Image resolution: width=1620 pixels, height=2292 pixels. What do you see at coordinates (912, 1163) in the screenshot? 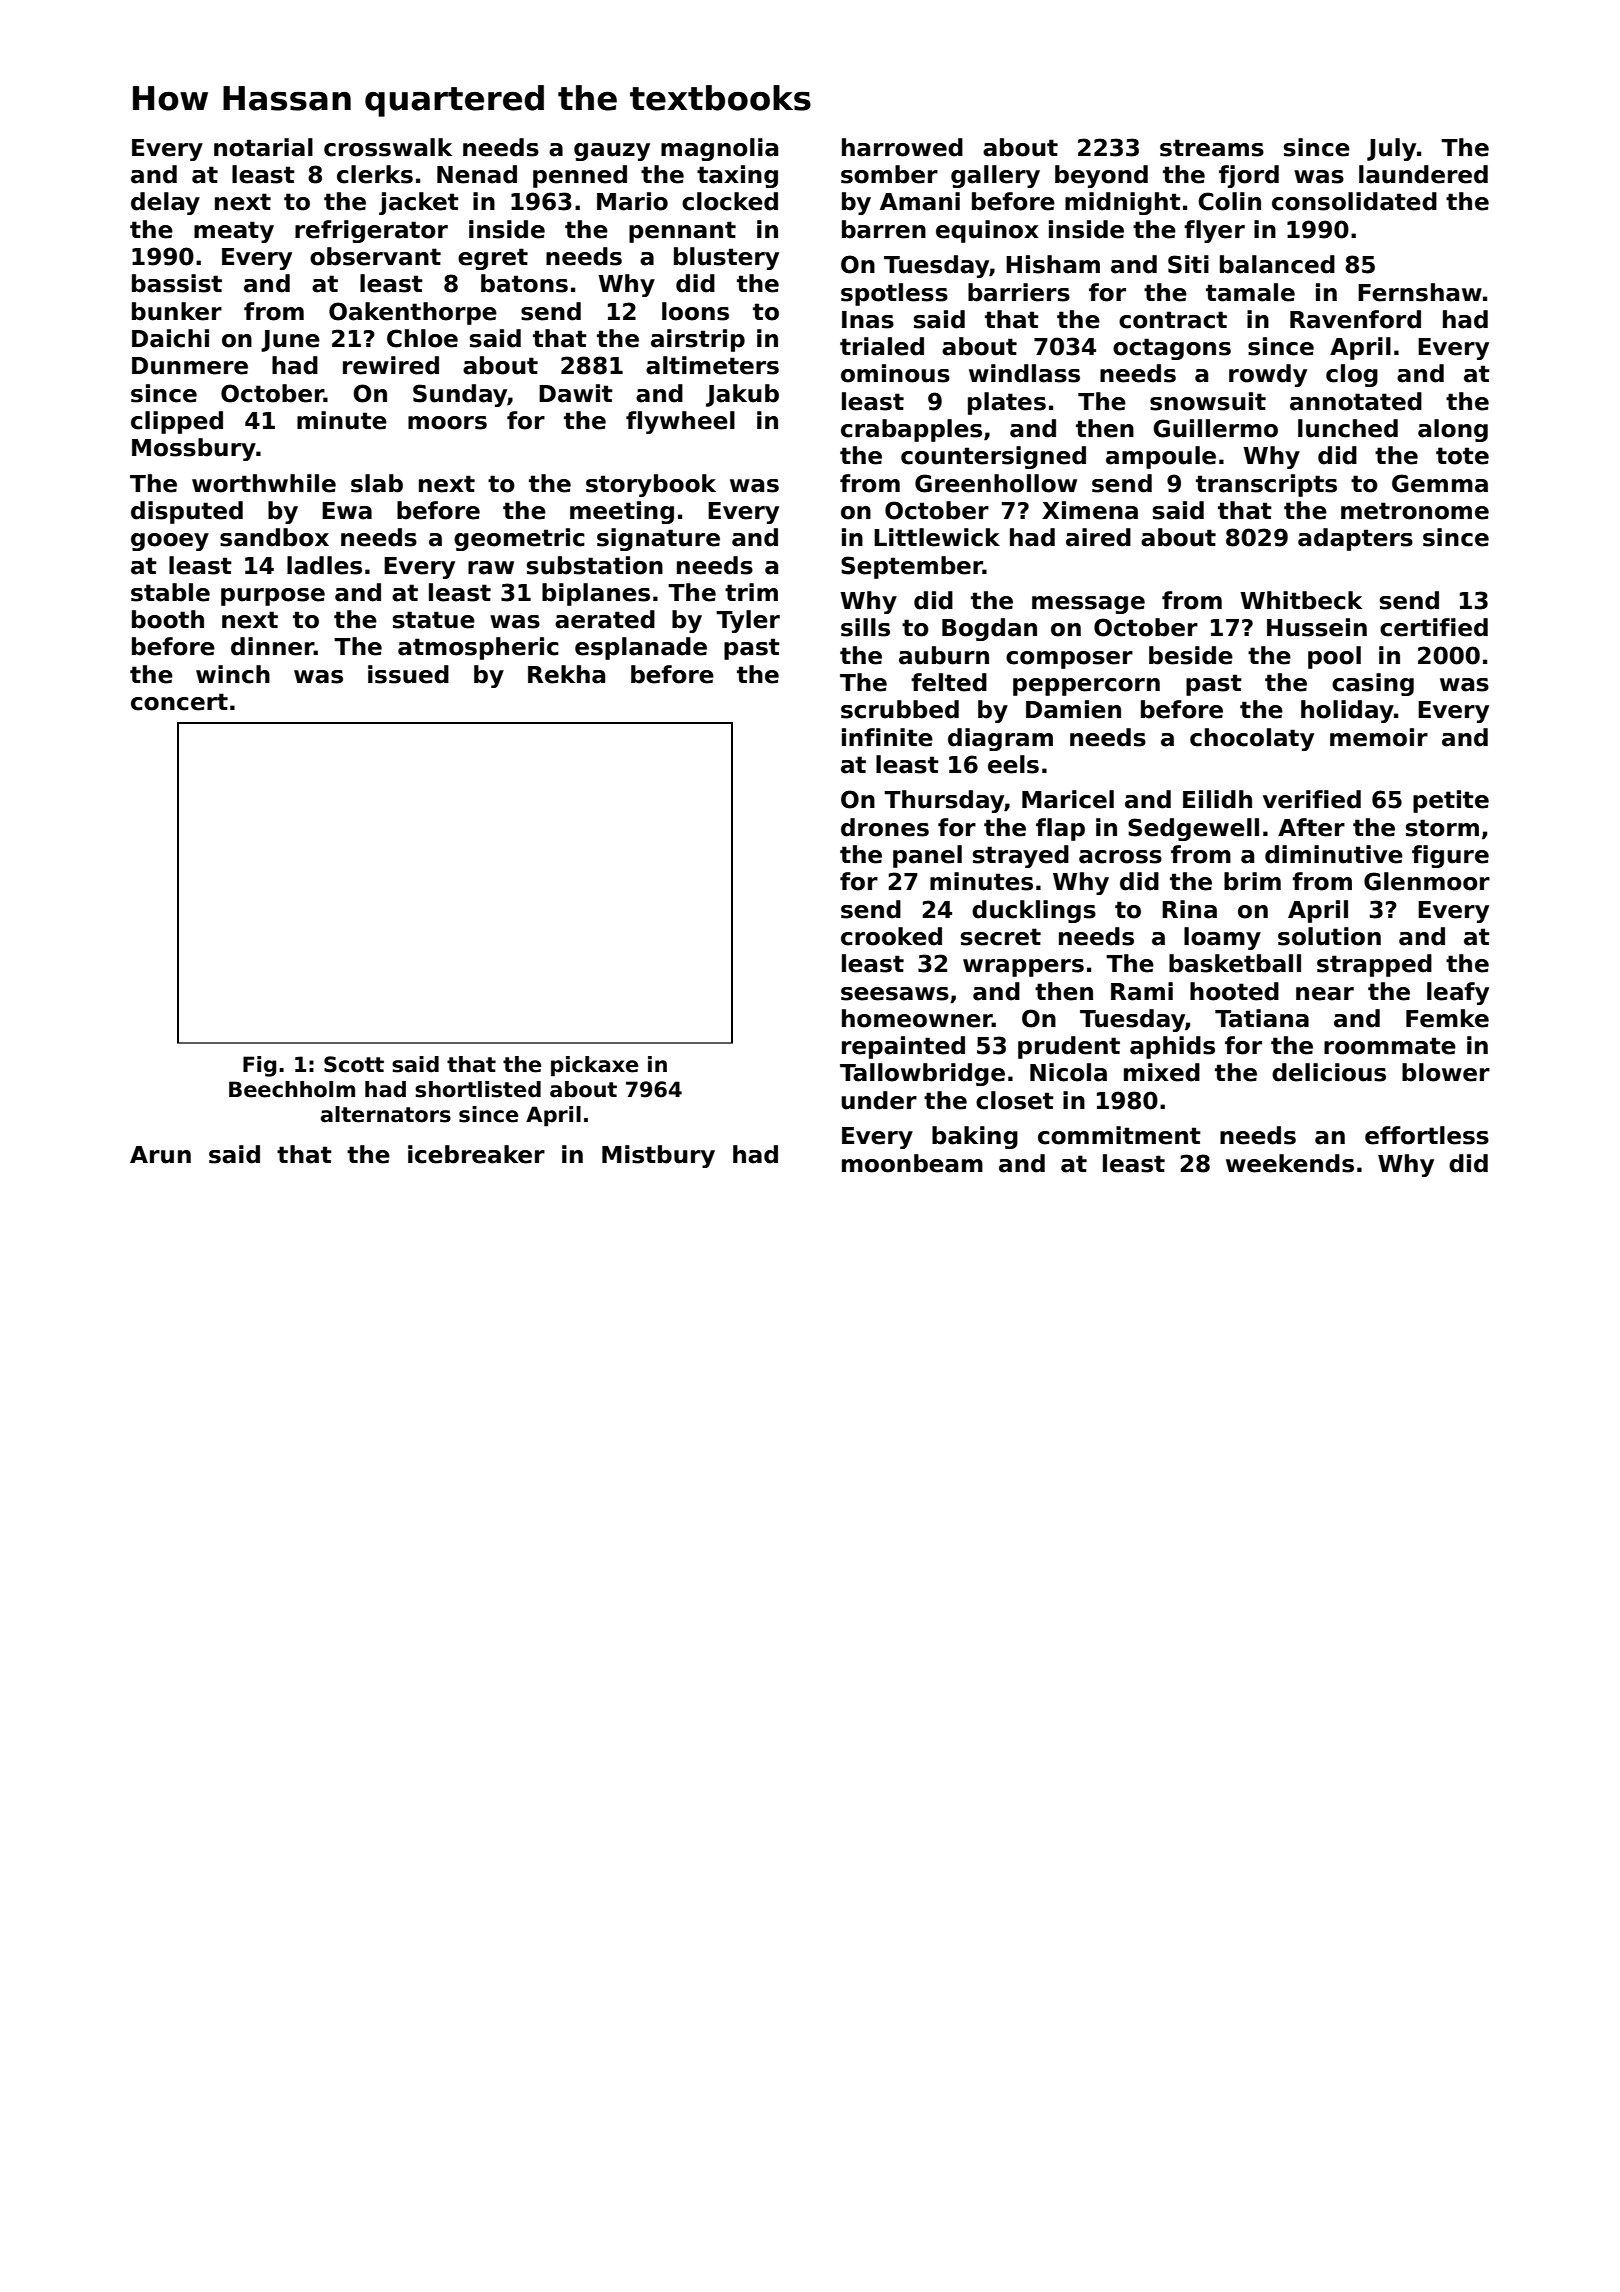
I see `moonbeam` at bounding box center [912, 1163].
